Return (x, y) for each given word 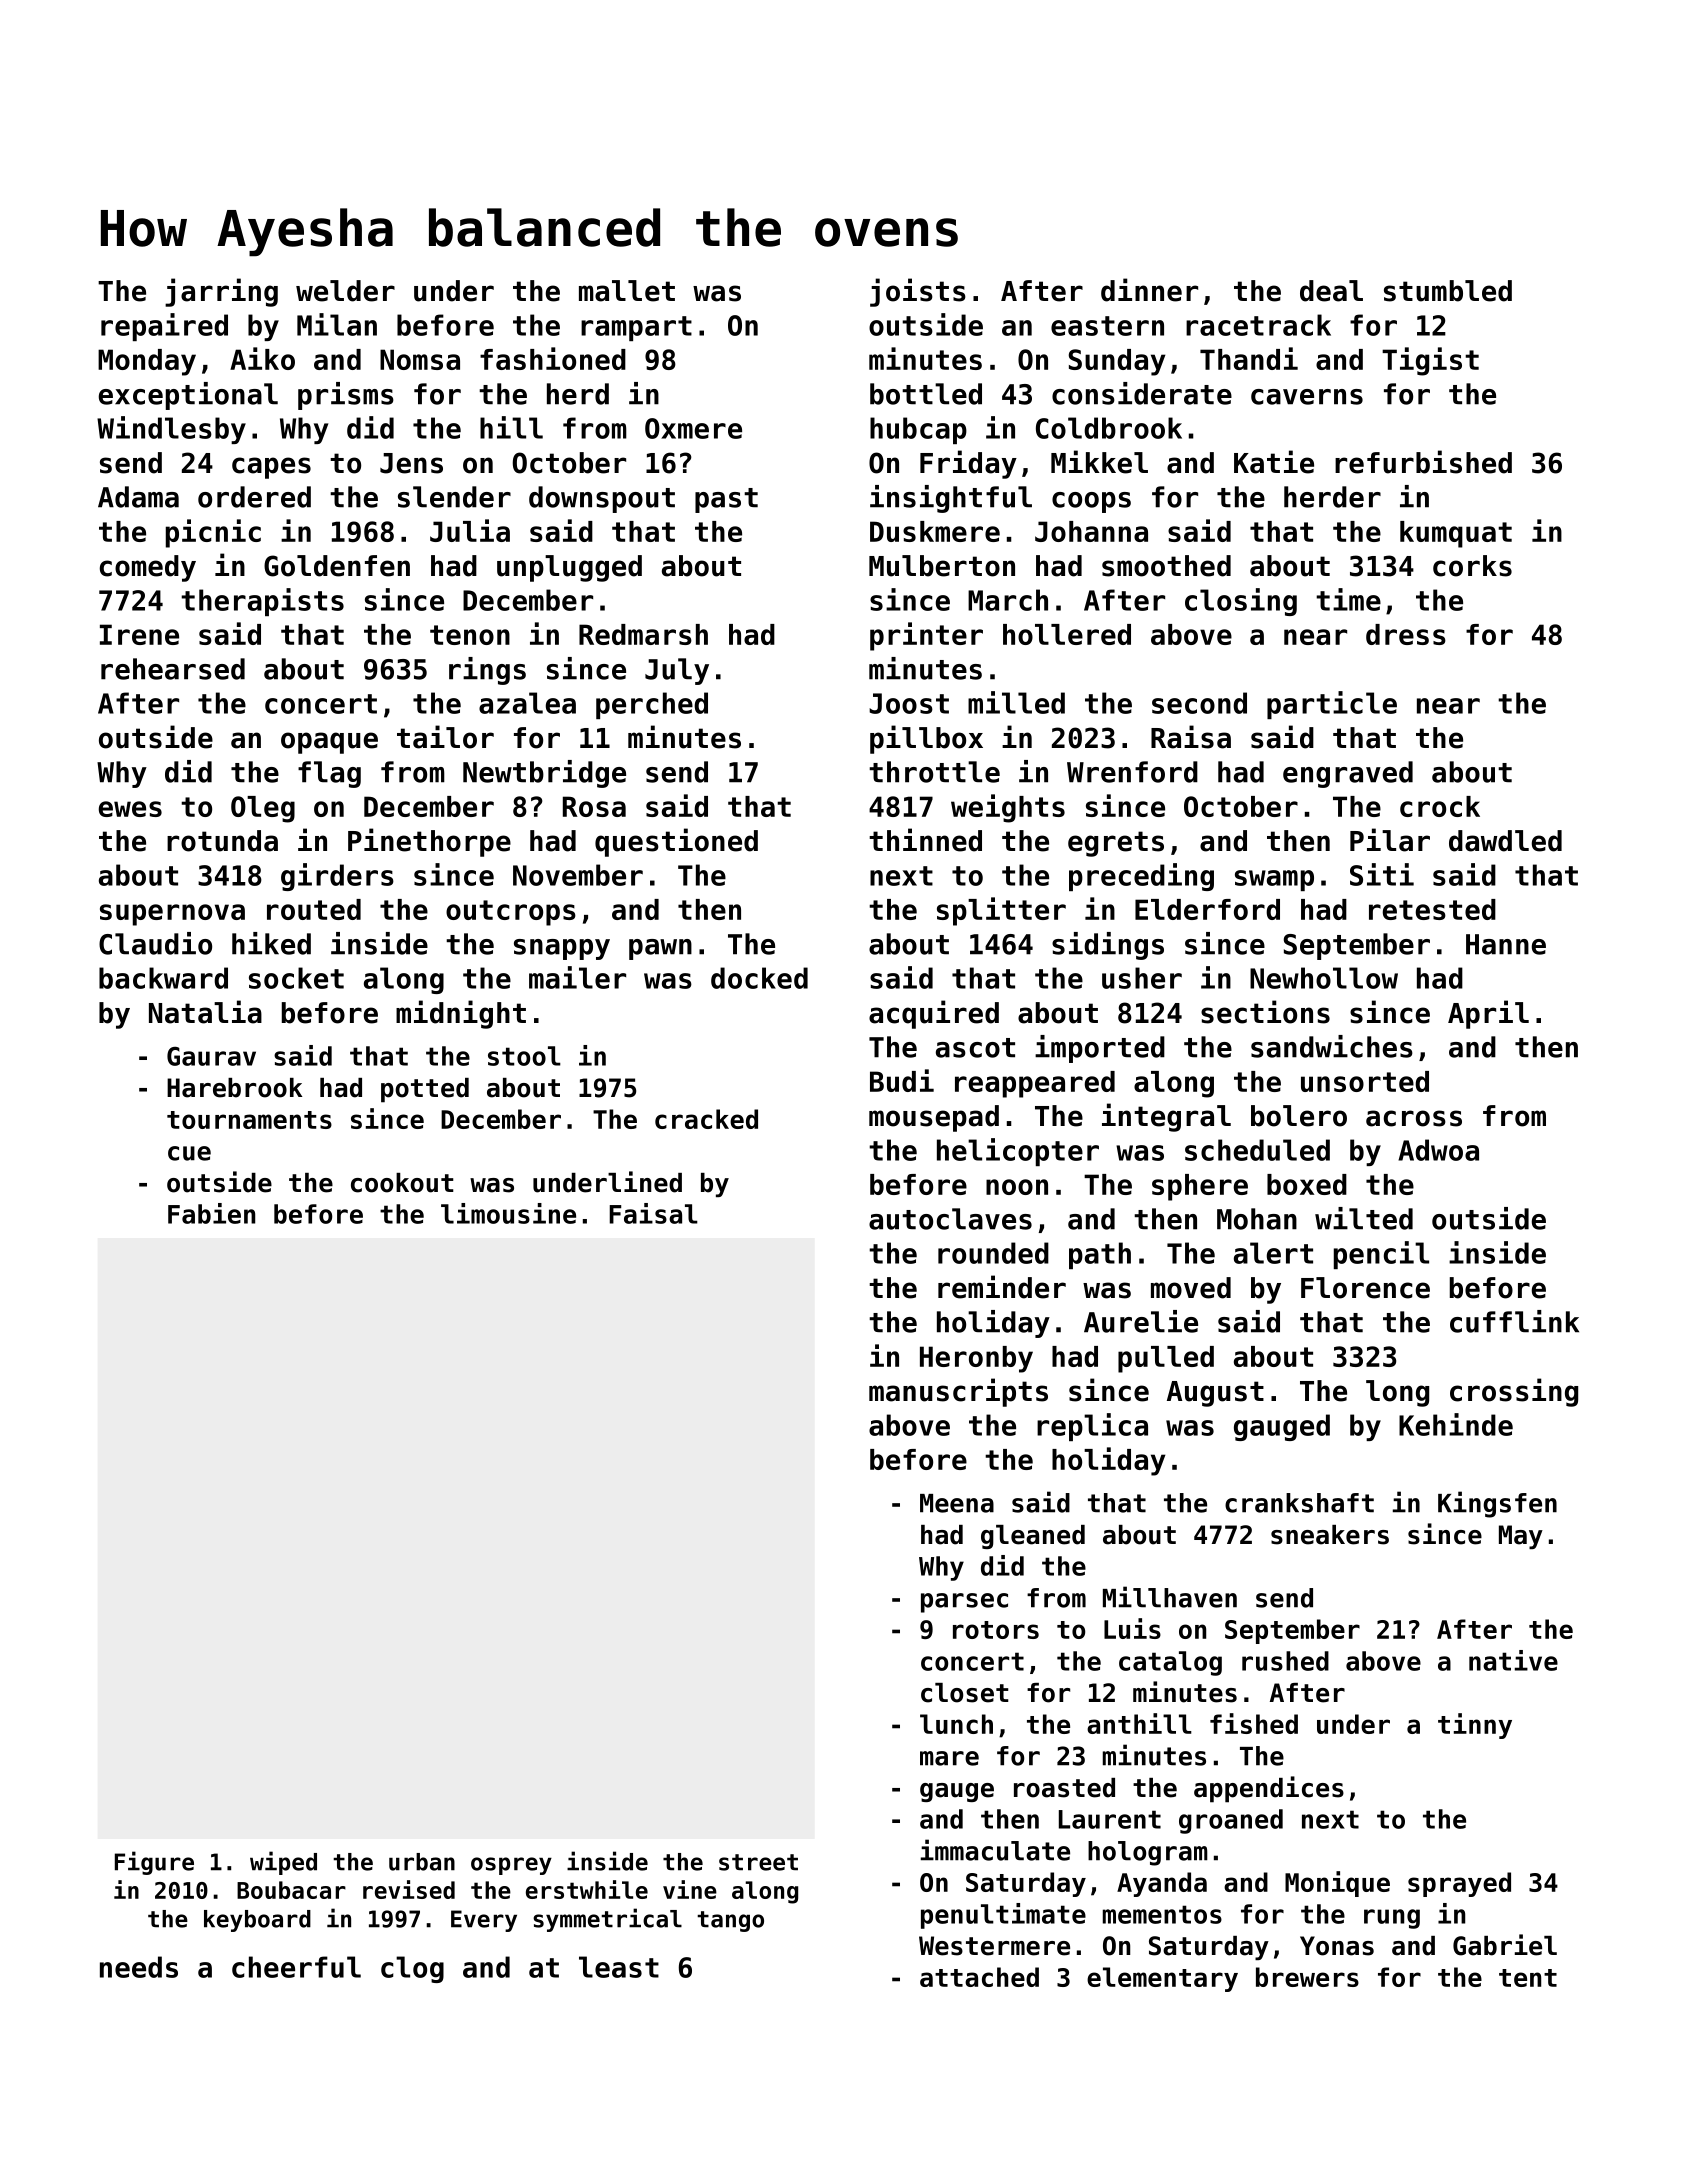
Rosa (594, 806)
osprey (511, 1866)
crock (1440, 806)
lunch (956, 1724)
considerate (1142, 393)
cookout (402, 1183)
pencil (1381, 1255)
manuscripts (958, 1392)
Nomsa (420, 359)
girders (337, 877)
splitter (1001, 911)
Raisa (1191, 737)
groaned (1231, 1821)
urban (422, 1862)
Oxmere (693, 428)
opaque (329, 743)
